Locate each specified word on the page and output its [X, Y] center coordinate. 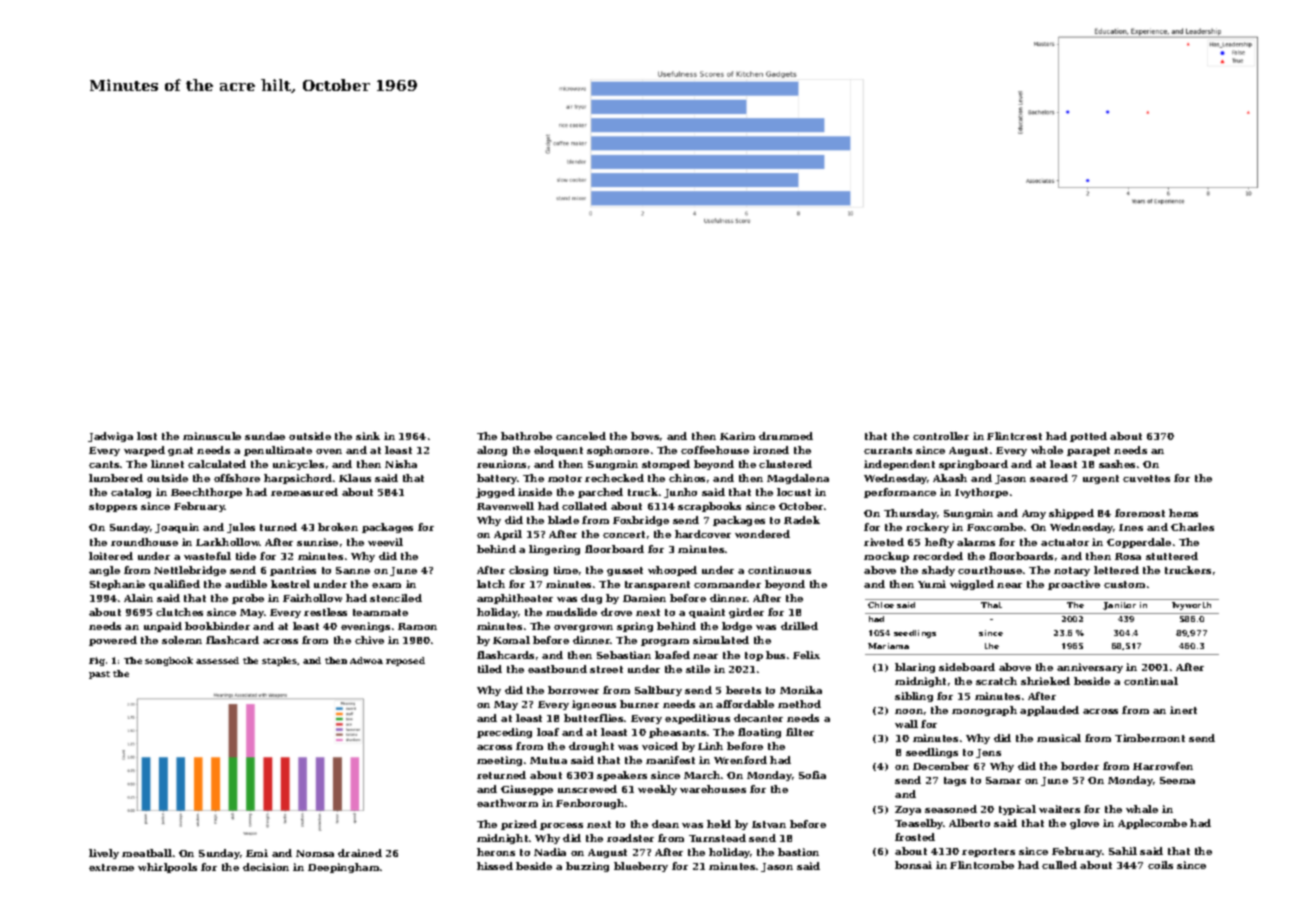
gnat [180, 451]
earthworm [507, 803]
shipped [1071, 514]
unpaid [163, 627]
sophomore [618, 451]
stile [698, 669]
